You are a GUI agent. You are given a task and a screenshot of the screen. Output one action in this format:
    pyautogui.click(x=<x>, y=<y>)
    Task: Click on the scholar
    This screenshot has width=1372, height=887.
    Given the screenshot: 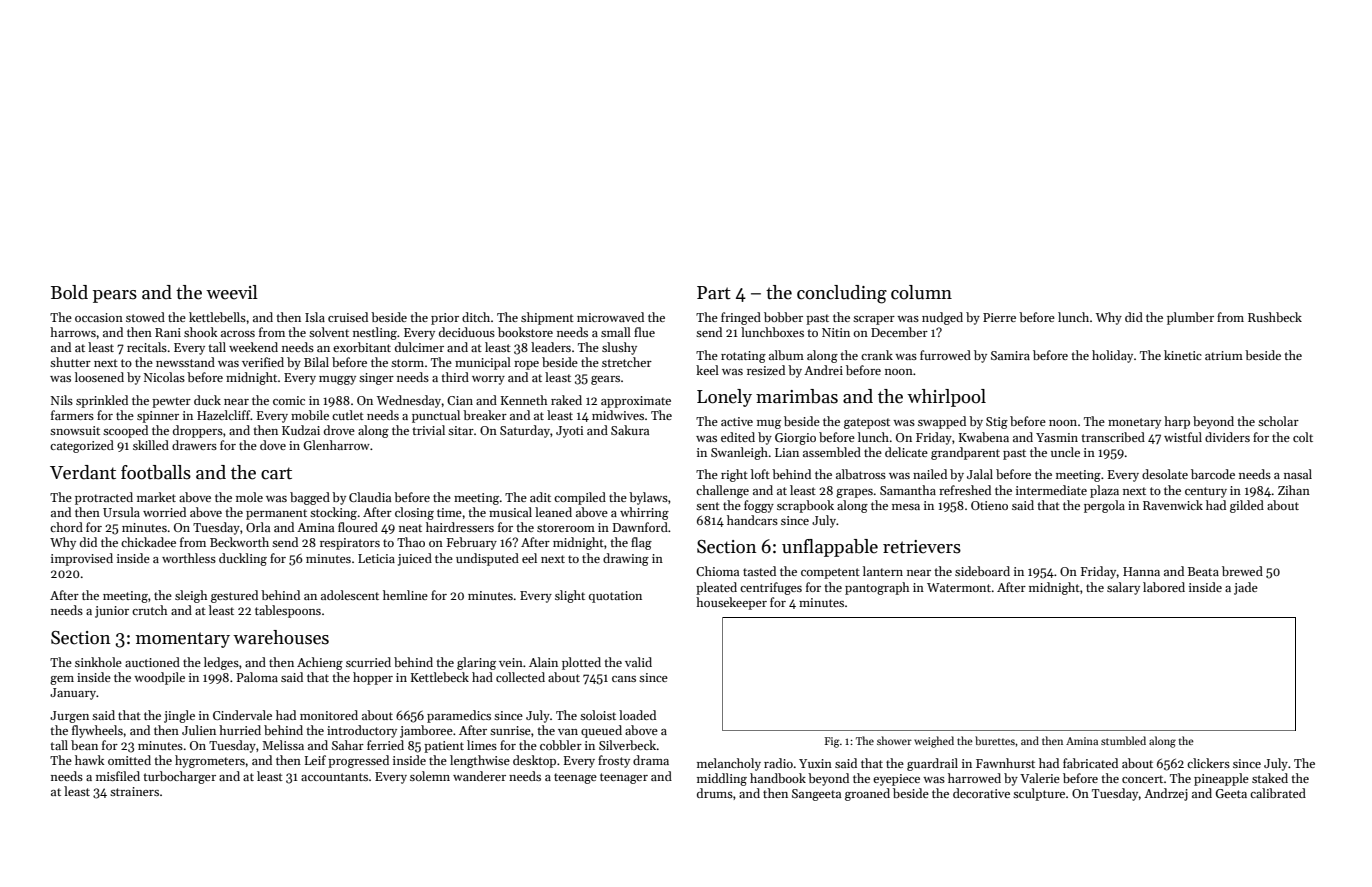 What is the action you would take?
    pyautogui.click(x=1278, y=421)
